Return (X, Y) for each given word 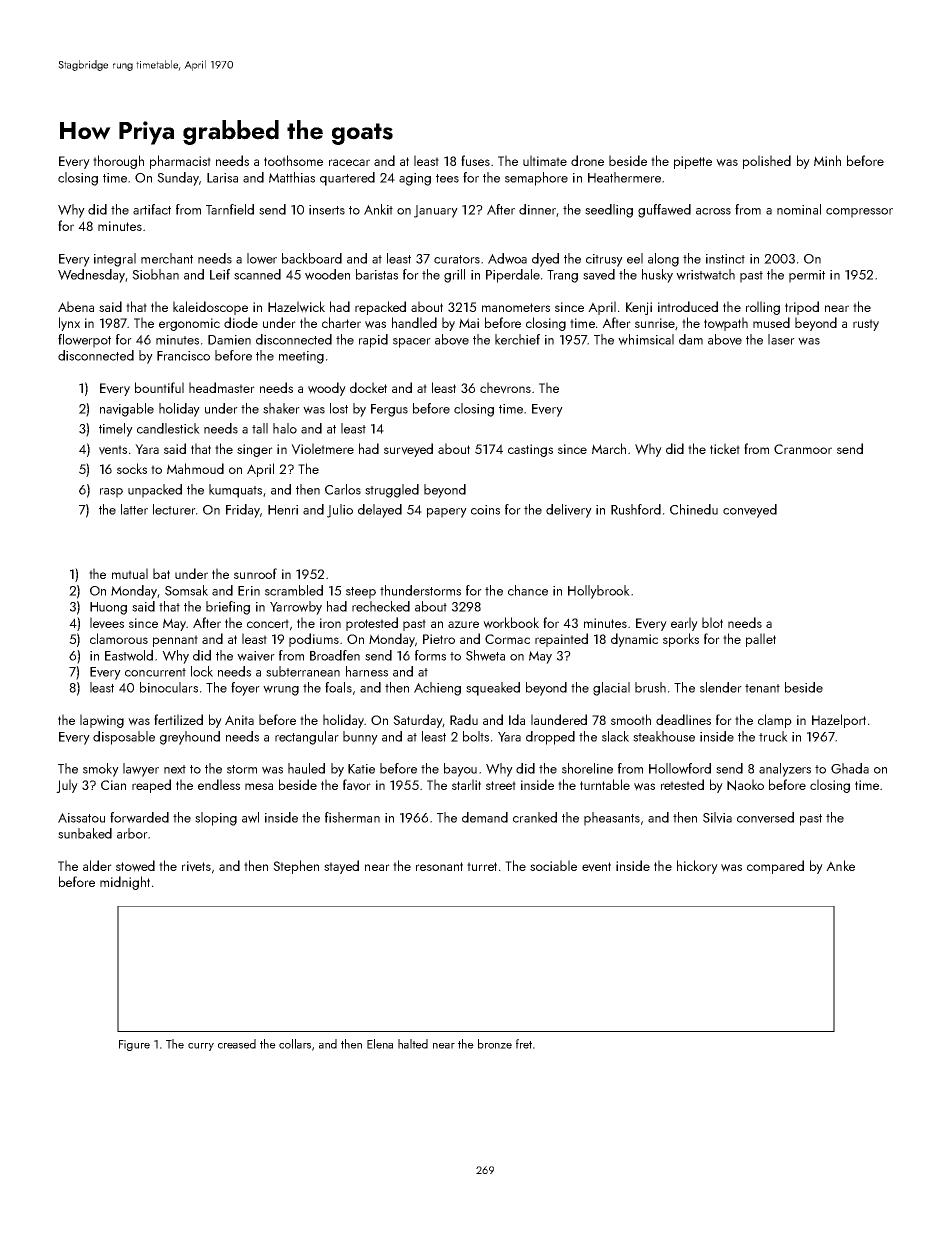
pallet (761, 640)
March (609, 448)
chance (528, 590)
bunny (360, 738)
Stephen (296, 867)
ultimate (545, 160)
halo (285, 428)
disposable (124, 738)
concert (268, 623)
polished (767, 162)
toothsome (293, 160)
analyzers (785, 770)
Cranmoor (803, 449)
